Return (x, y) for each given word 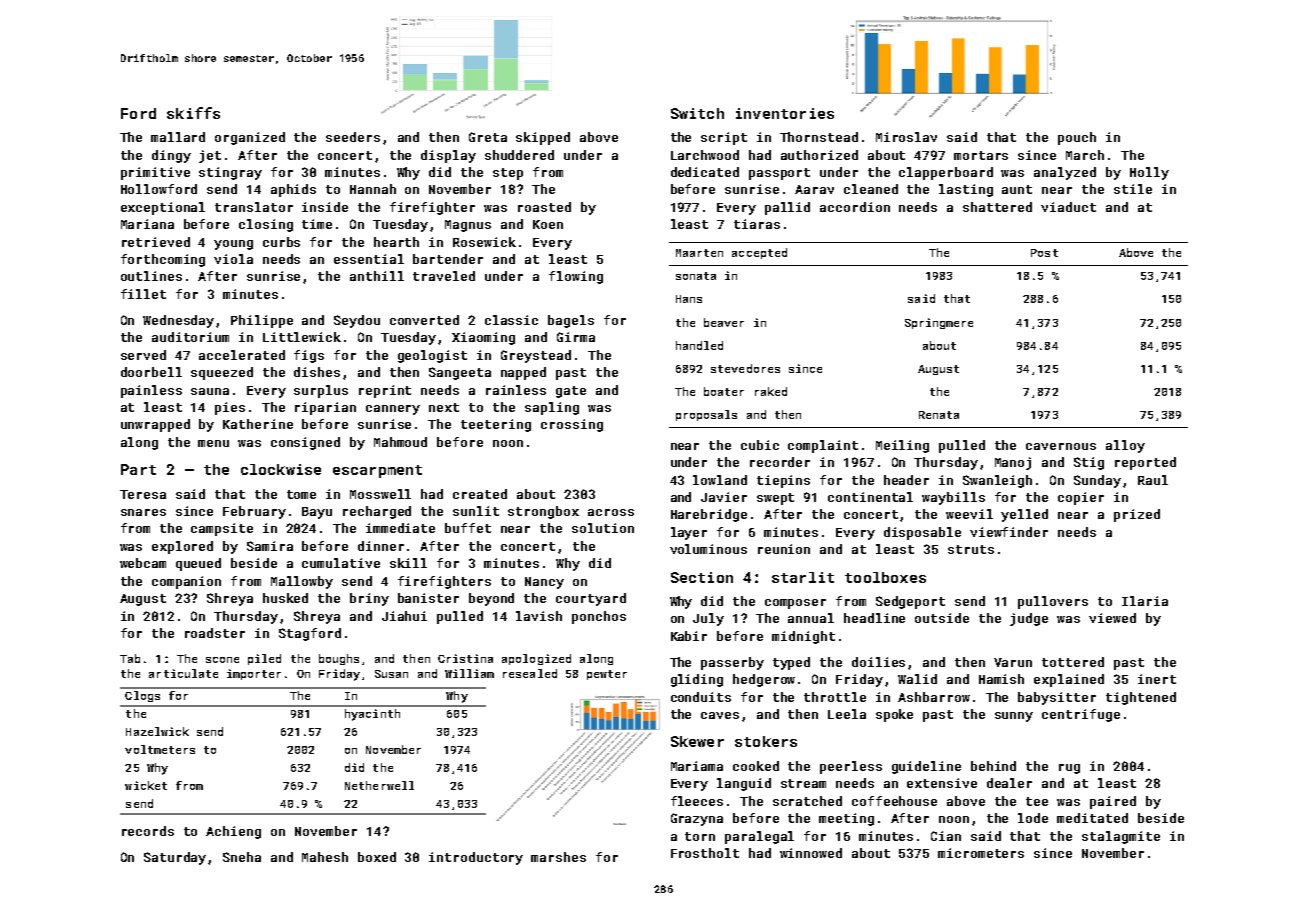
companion (186, 582)
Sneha (242, 857)
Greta (488, 137)
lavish (539, 616)
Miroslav (906, 137)
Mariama (697, 766)
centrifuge (1081, 715)
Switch (697, 113)
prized (1137, 515)
